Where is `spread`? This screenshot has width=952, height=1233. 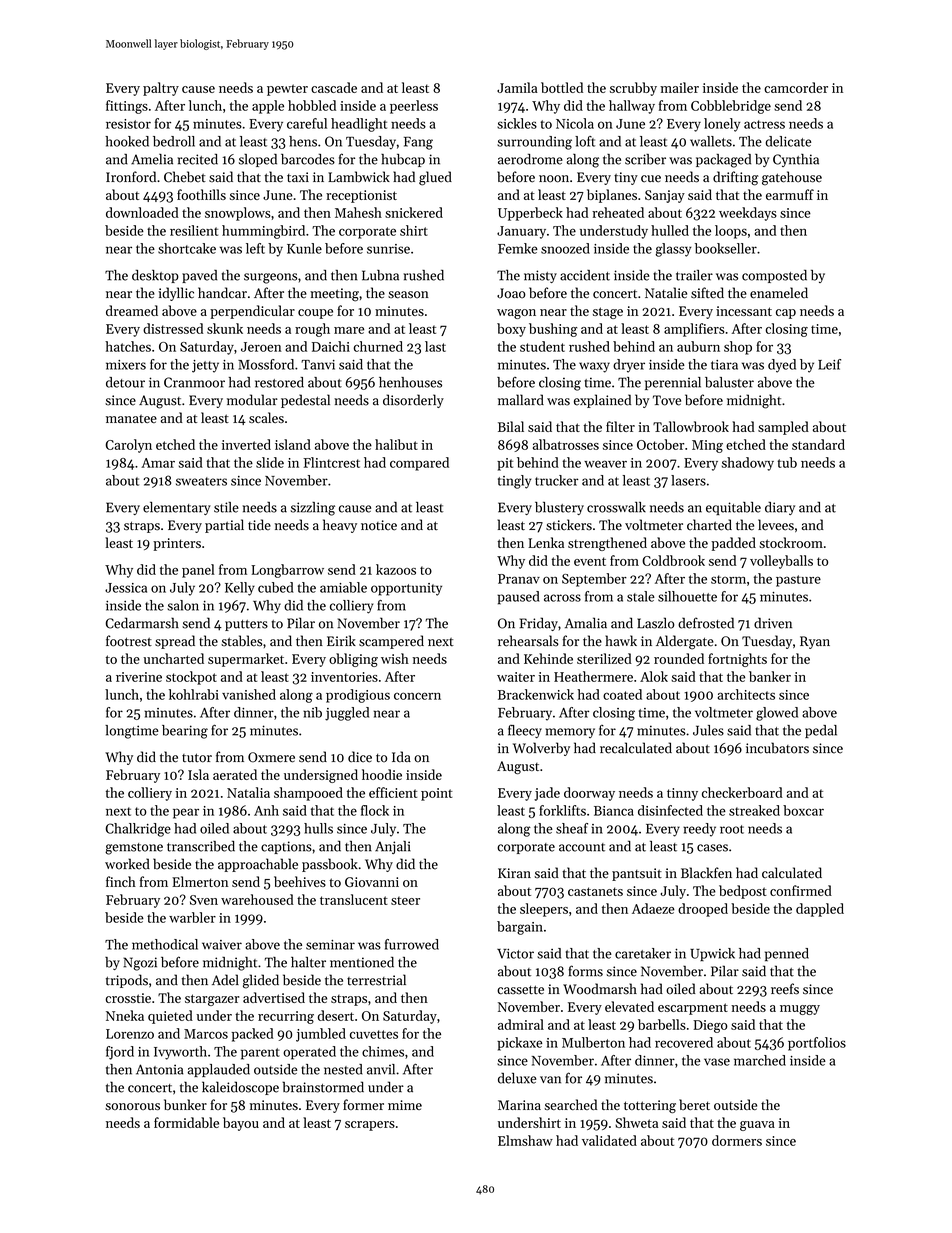
spread is located at coordinates (175, 642).
